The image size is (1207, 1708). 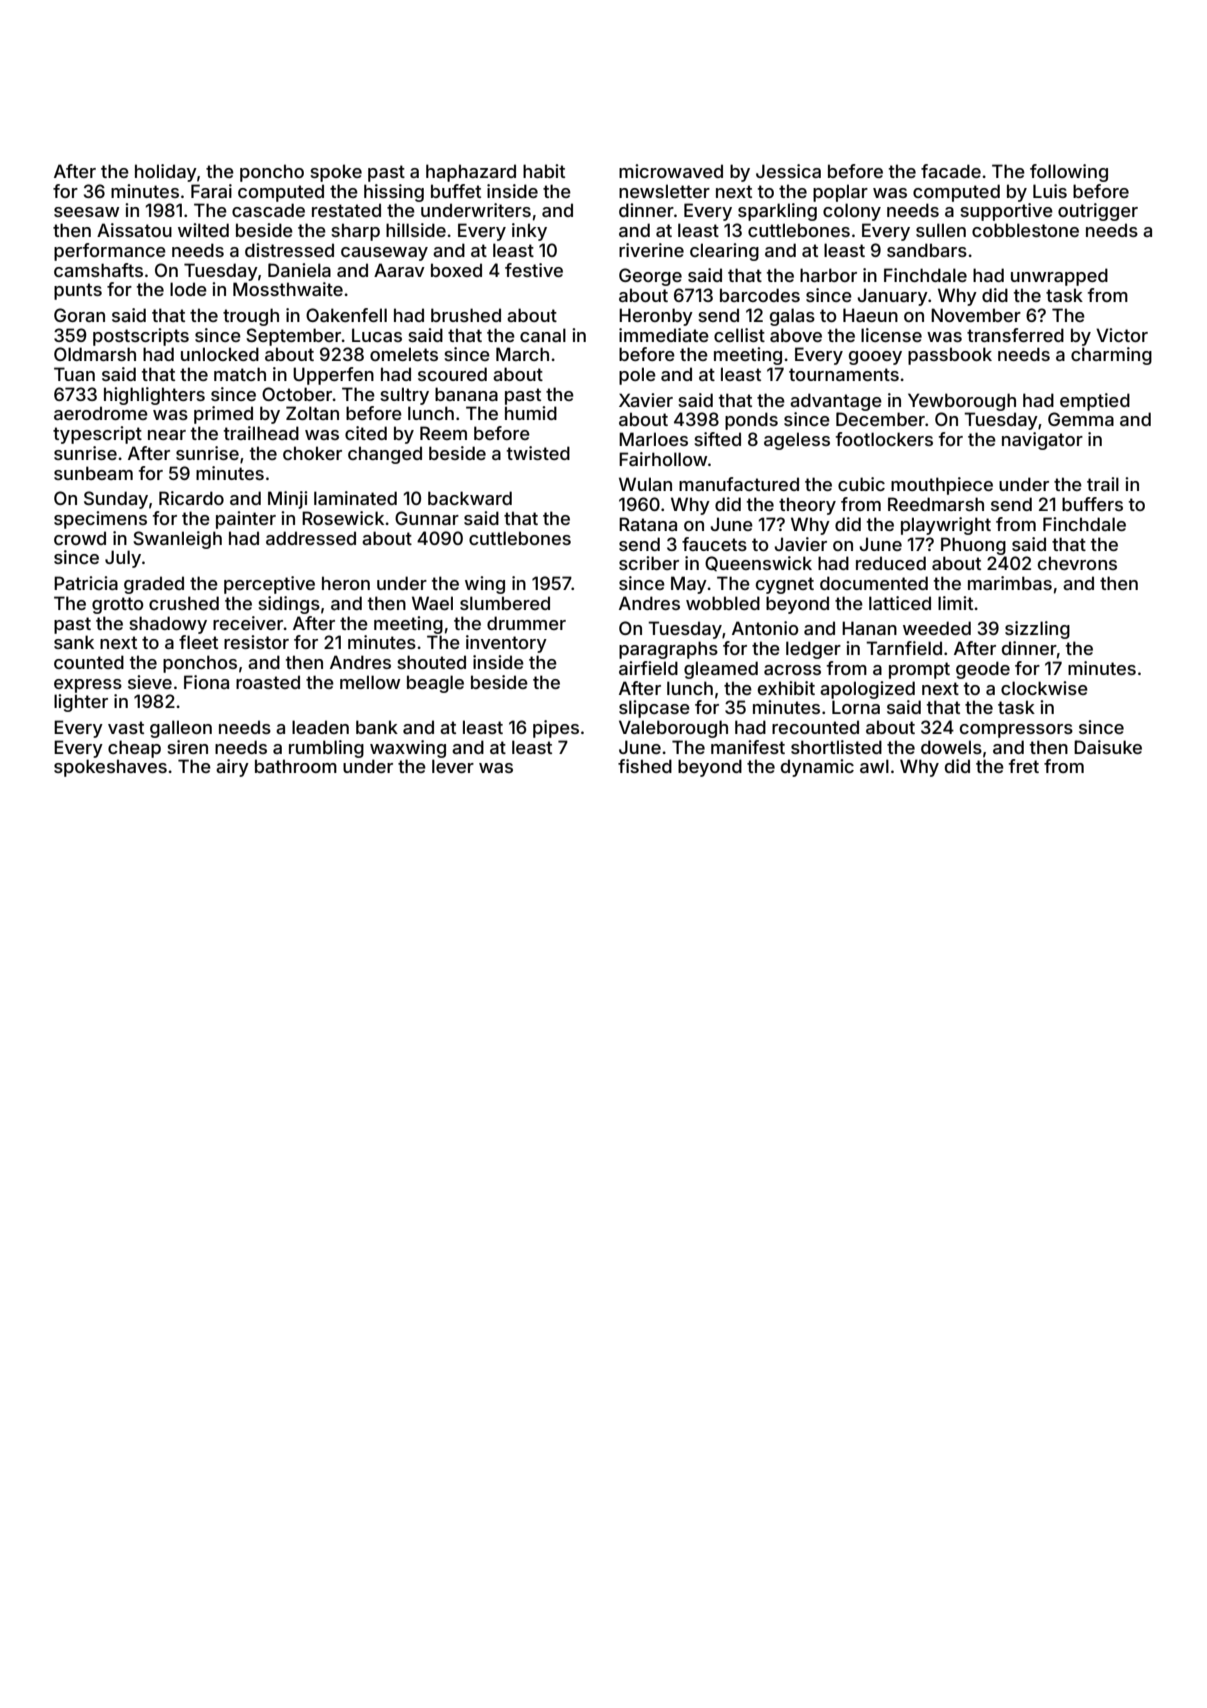 What do you see at coordinates (312, 453) in the image?
I see `choker` at bounding box center [312, 453].
